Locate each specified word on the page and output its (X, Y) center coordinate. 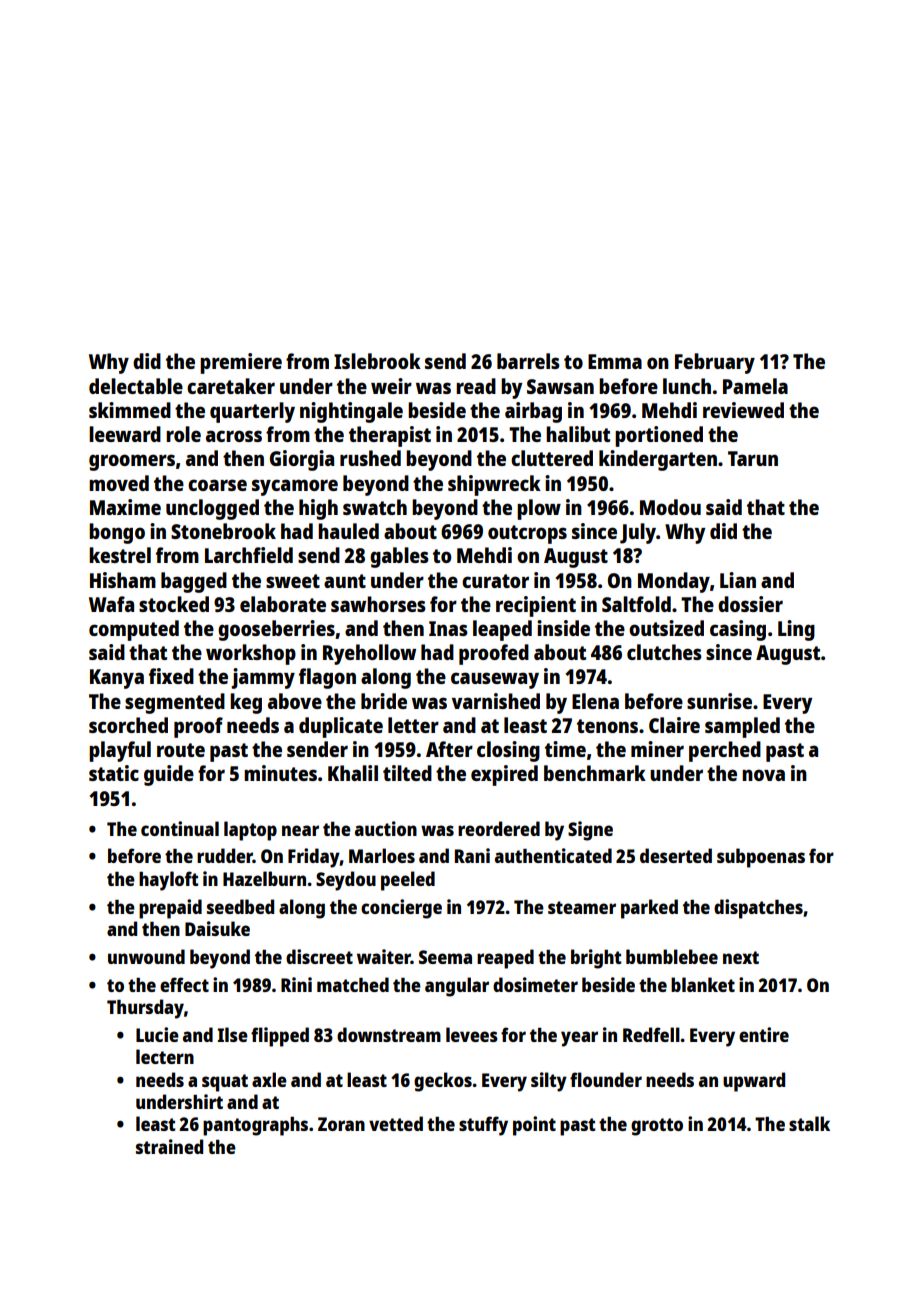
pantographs (255, 1126)
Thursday (145, 1009)
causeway (495, 680)
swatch (375, 507)
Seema (445, 957)
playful (120, 751)
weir (391, 386)
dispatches (758, 909)
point (534, 1126)
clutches (664, 652)
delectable (136, 386)
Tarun (753, 458)
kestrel (120, 555)
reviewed (743, 410)
